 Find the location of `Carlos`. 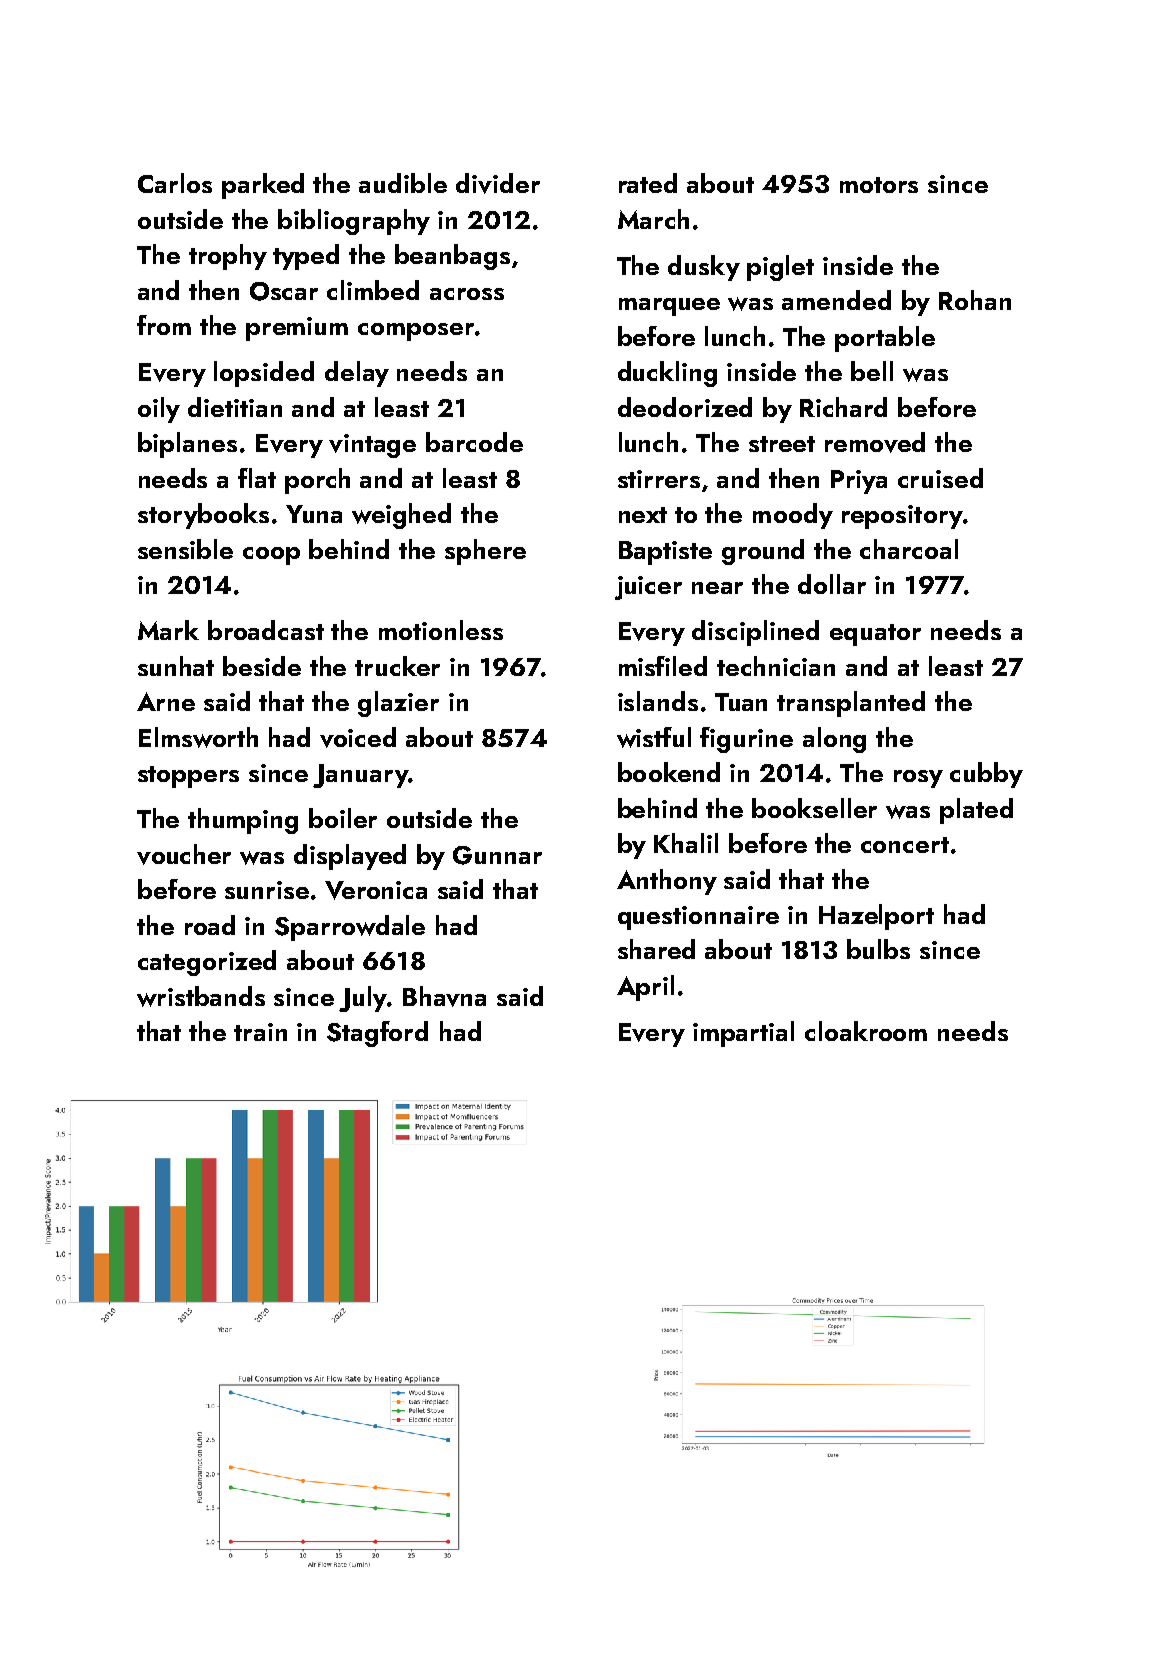

Carlos is located at coordinates (175, 183).
